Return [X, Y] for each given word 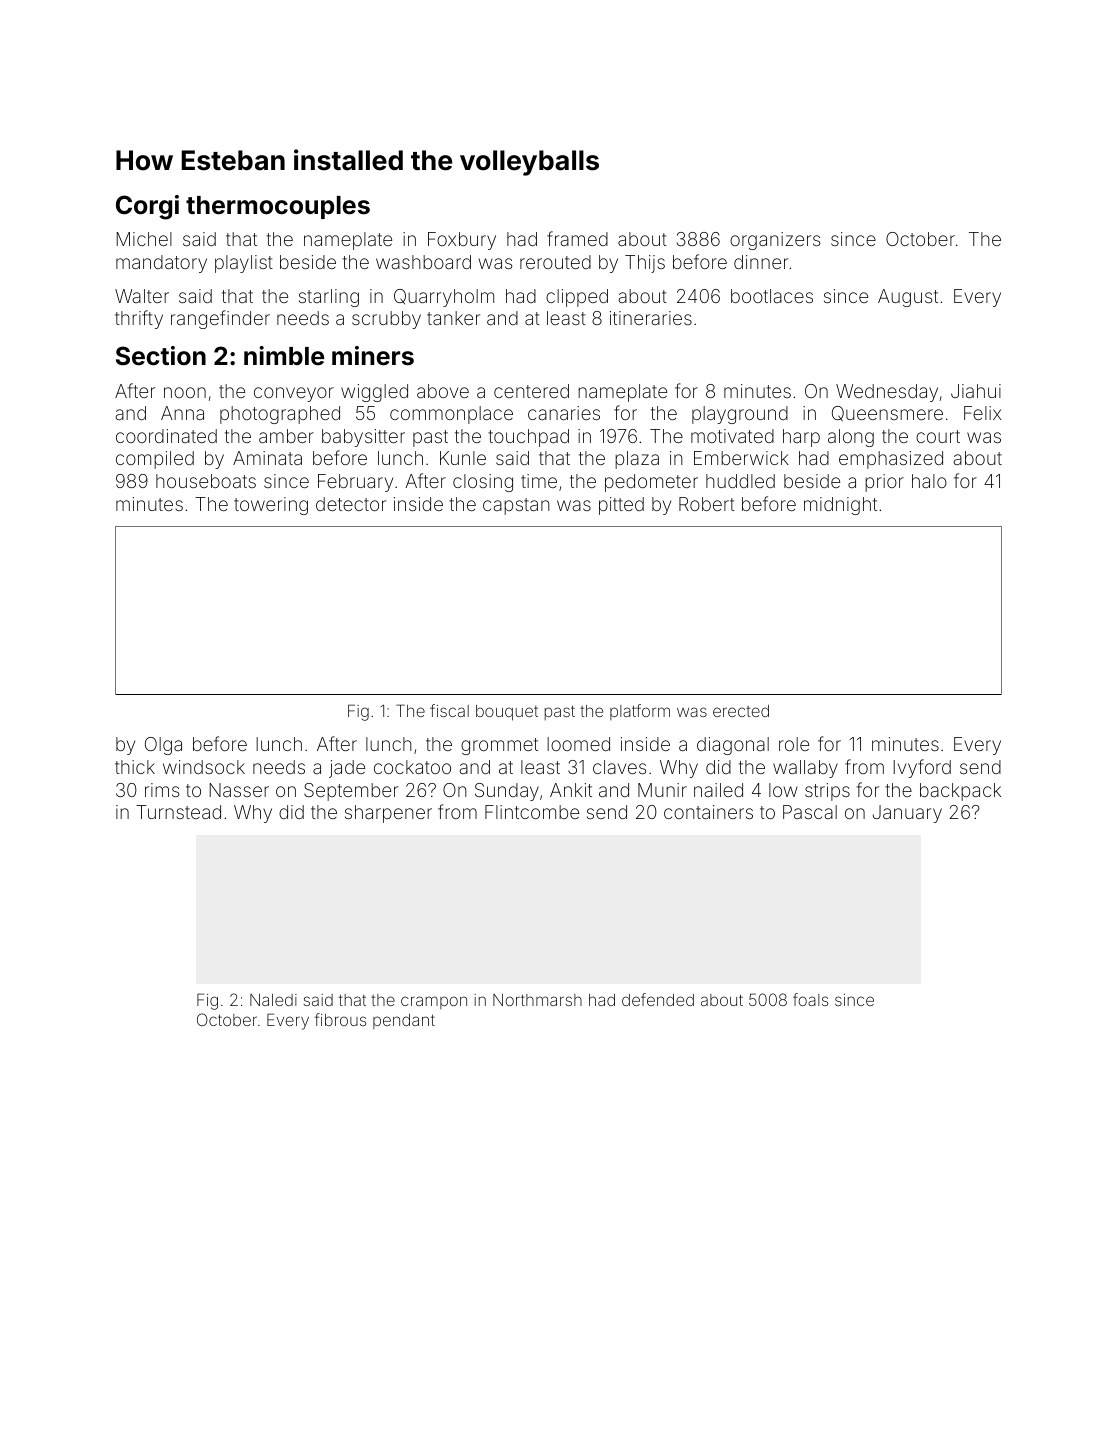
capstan [516, 506]
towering [271, 506]
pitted [621, 506]
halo [929, 481]
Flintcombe [532, 812]
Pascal [810, 812]
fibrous [340, 1019]
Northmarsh [537, 1000]
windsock [204, 767]
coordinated [166, 436]
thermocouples [278, 207]
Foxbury [462, 241]
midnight [840, 506]
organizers [775, 241]
